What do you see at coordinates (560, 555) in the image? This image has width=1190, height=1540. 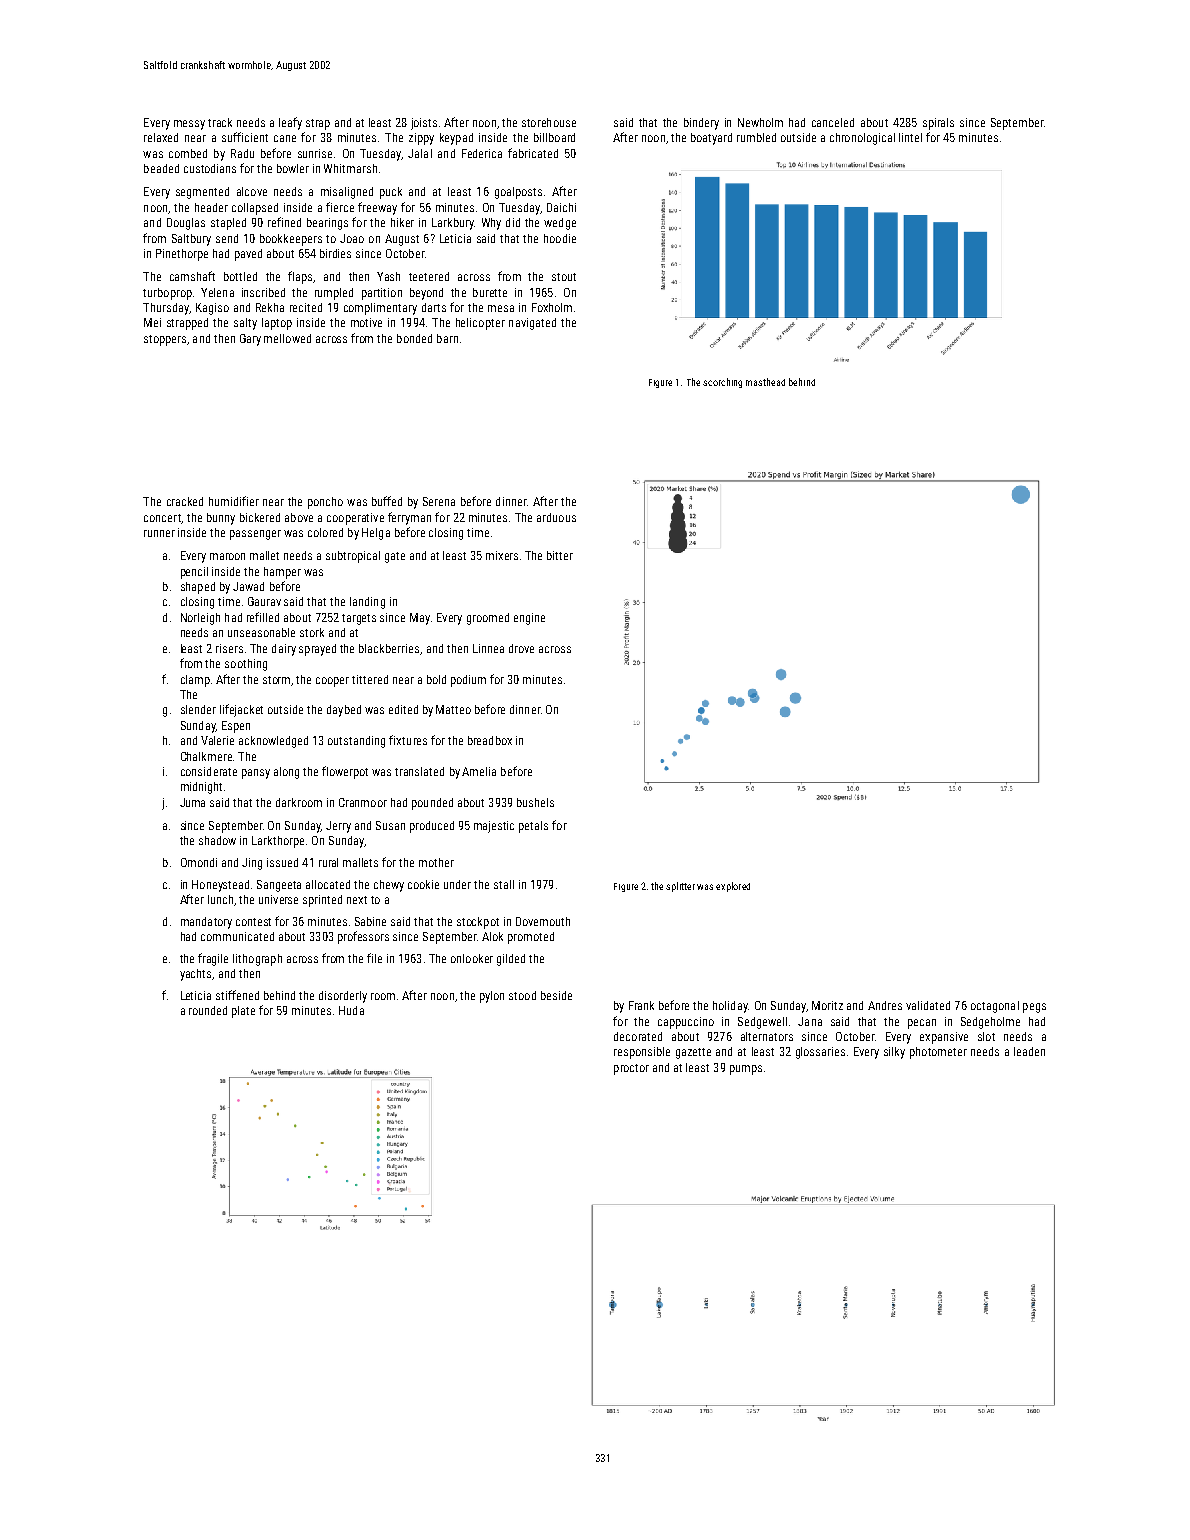 I see `bitter` at bounding box center [560, 555].
